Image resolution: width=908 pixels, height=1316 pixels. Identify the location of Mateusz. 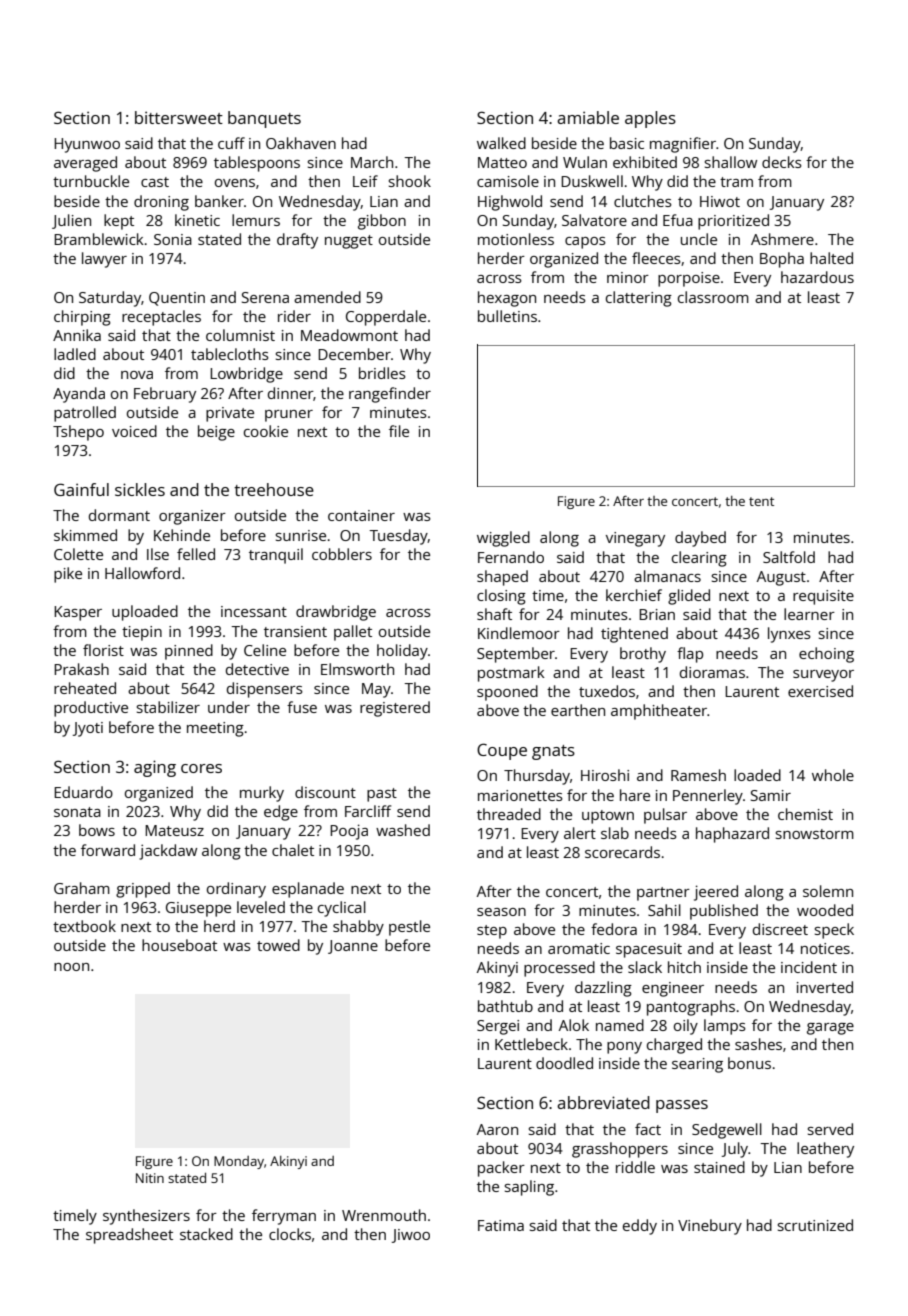
(174, 830).
